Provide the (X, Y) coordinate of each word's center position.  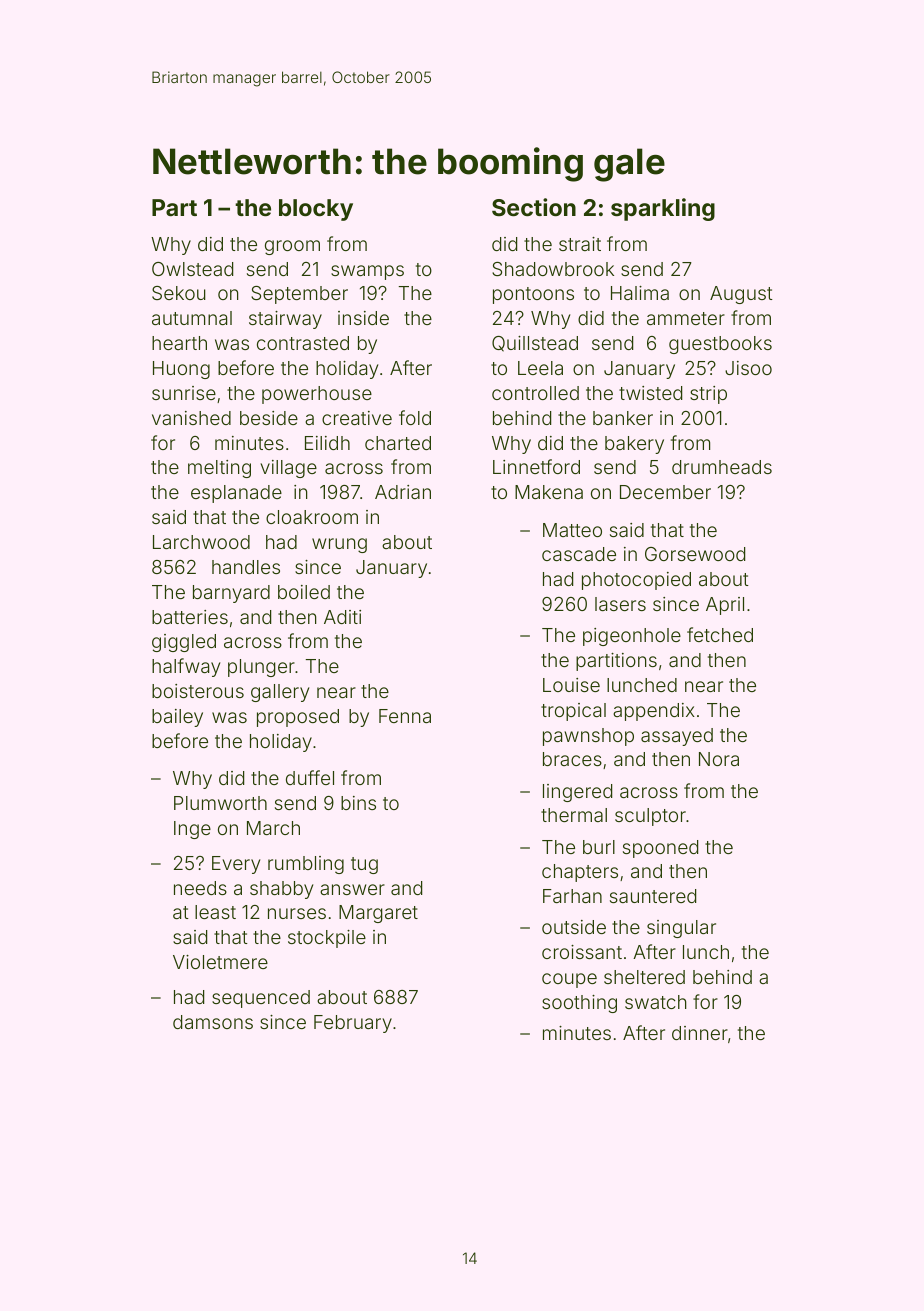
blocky (316, 210)
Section (534, 207)
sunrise (184, 393)
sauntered (653, 896)
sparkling (663, 209)
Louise (571, 685)
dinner (700, 1033)
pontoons (533, 295)
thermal (574, 815)
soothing (579, 1004)
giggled (184, 643)
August (741, 295)
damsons (213, 1022)
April (725, 606)
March (273, 828)
